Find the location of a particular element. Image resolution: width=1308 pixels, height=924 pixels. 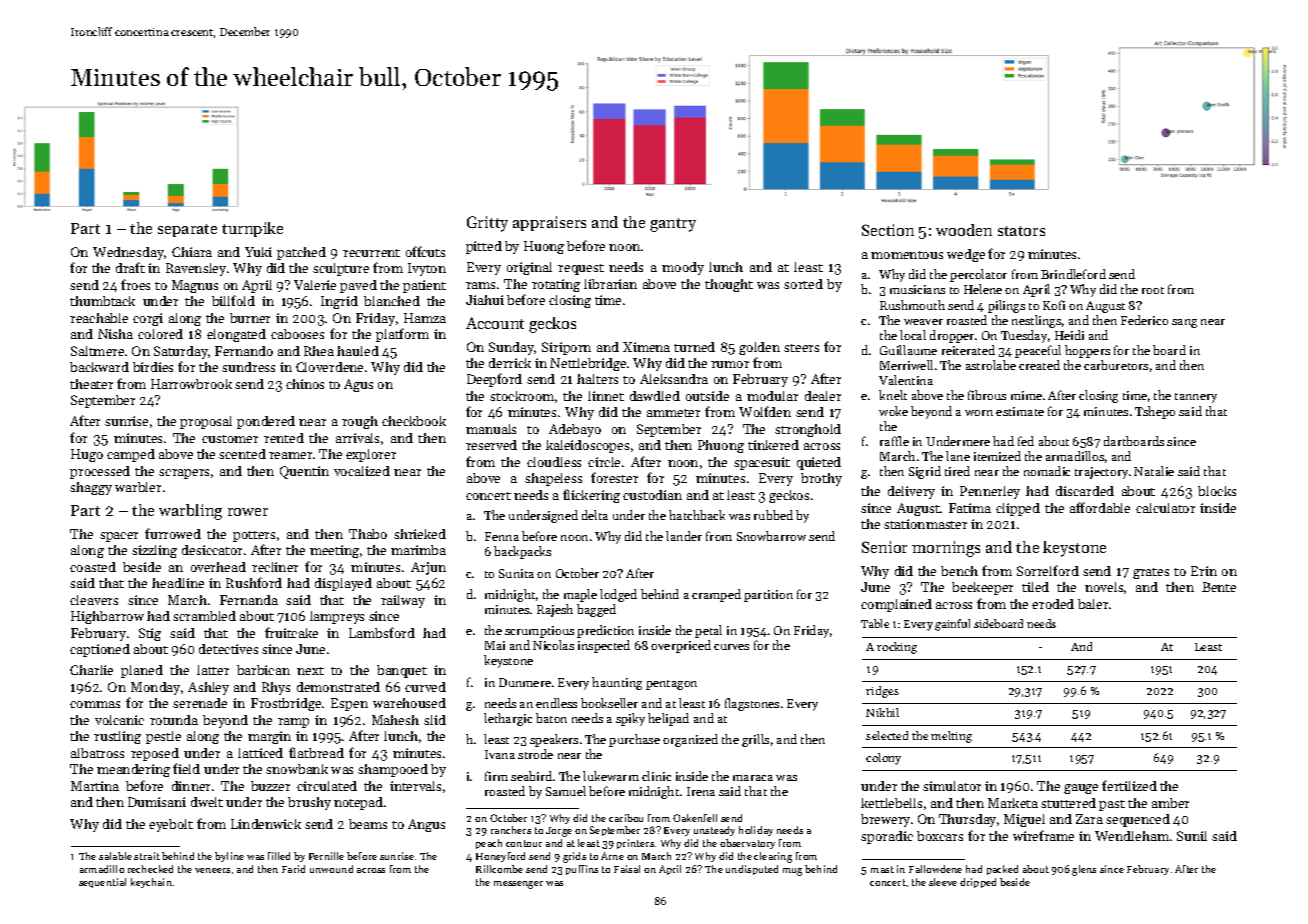

affordable is located at coordinates (1100, 507).
